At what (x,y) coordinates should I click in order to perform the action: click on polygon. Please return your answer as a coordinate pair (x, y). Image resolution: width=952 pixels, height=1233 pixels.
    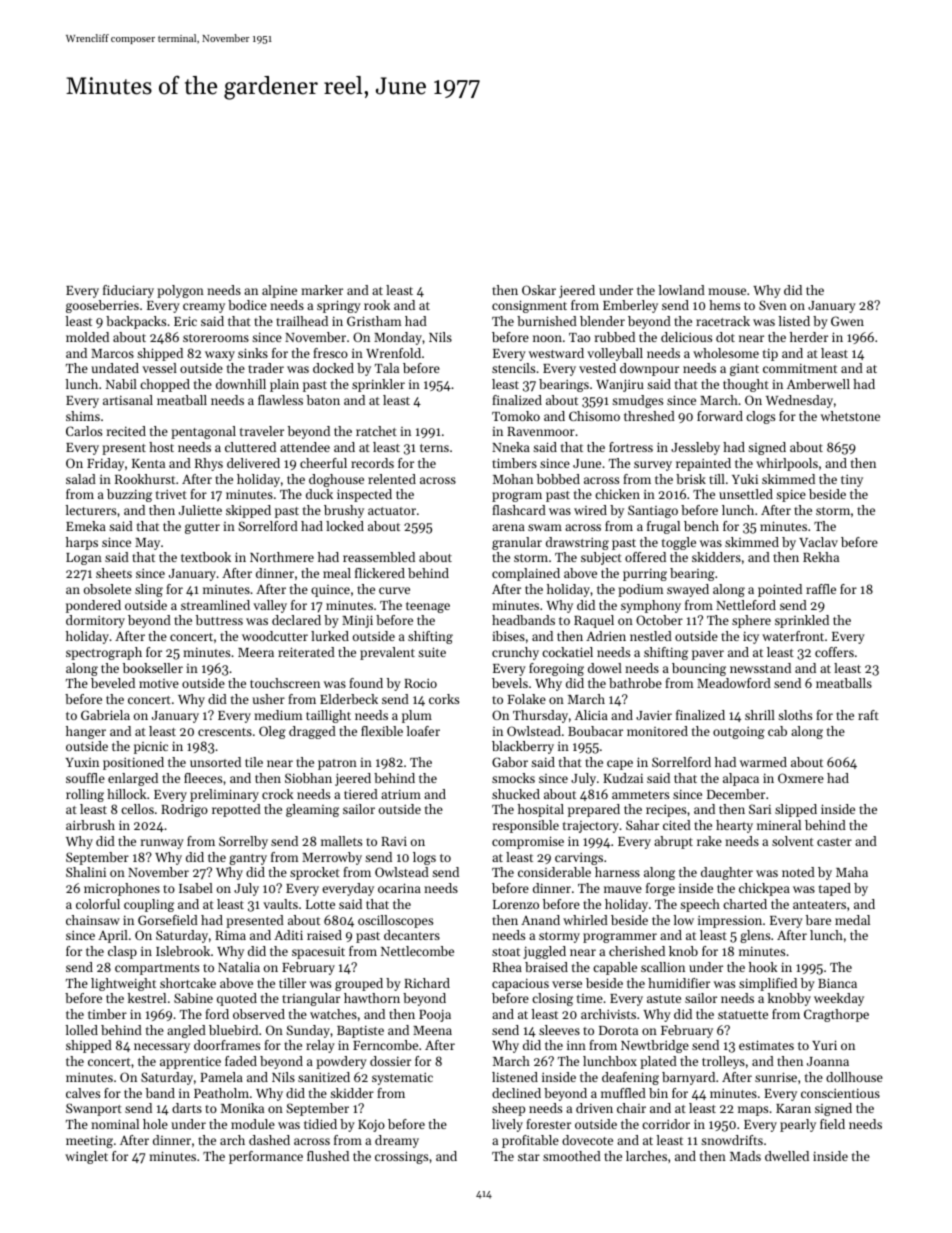
    Looking at the image, I should click on (180, 291).
